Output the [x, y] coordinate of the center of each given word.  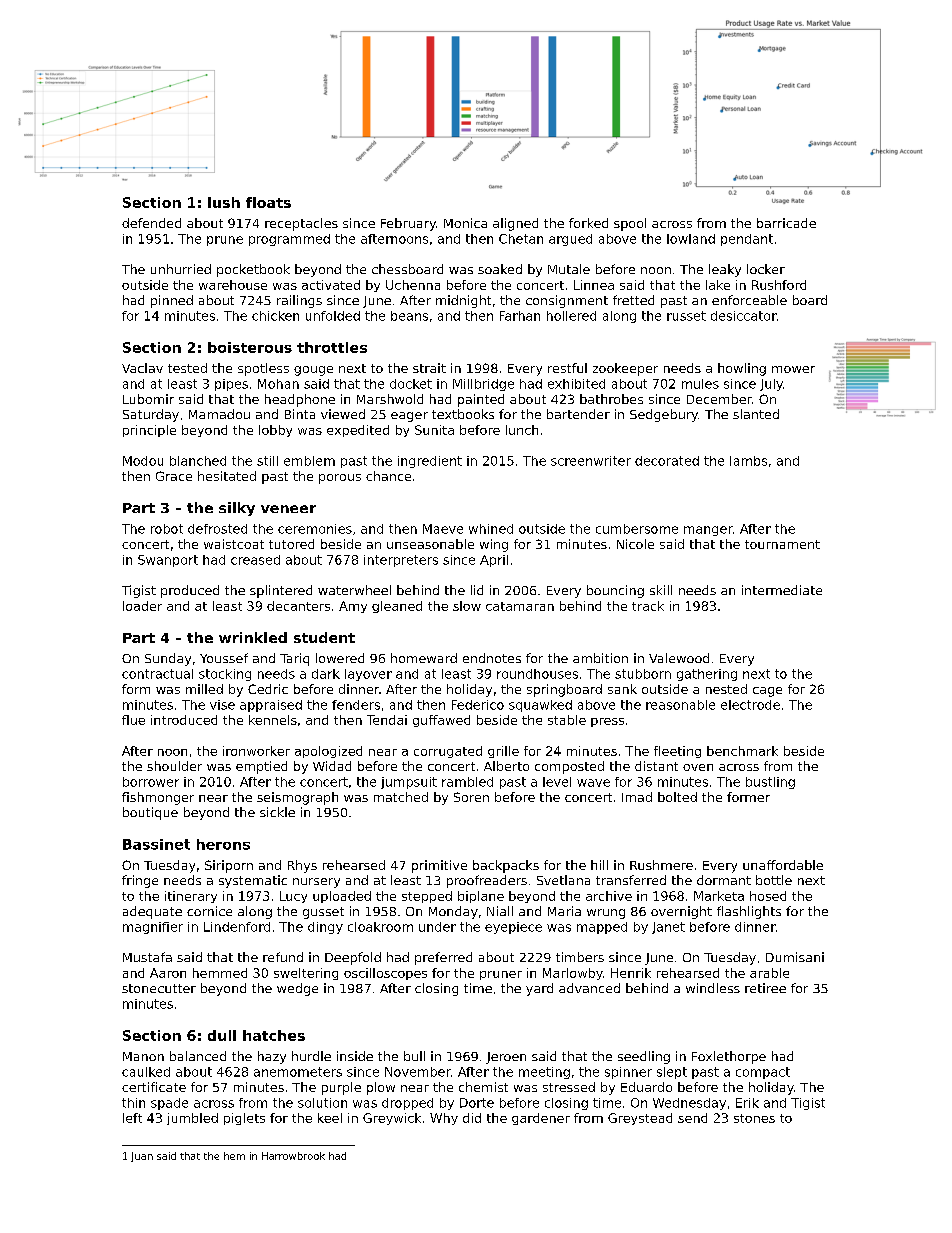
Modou [143, 461]
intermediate [782, 590]
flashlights [749, 912]
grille [503, 752]
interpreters [401, 561]
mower [793, 369]
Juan [142, 1157]
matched [401, 797]
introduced [184, 720]
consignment [567, 301]
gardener [541, 1119]
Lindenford [237, 927]
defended [151, 223]
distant [656, 766]
